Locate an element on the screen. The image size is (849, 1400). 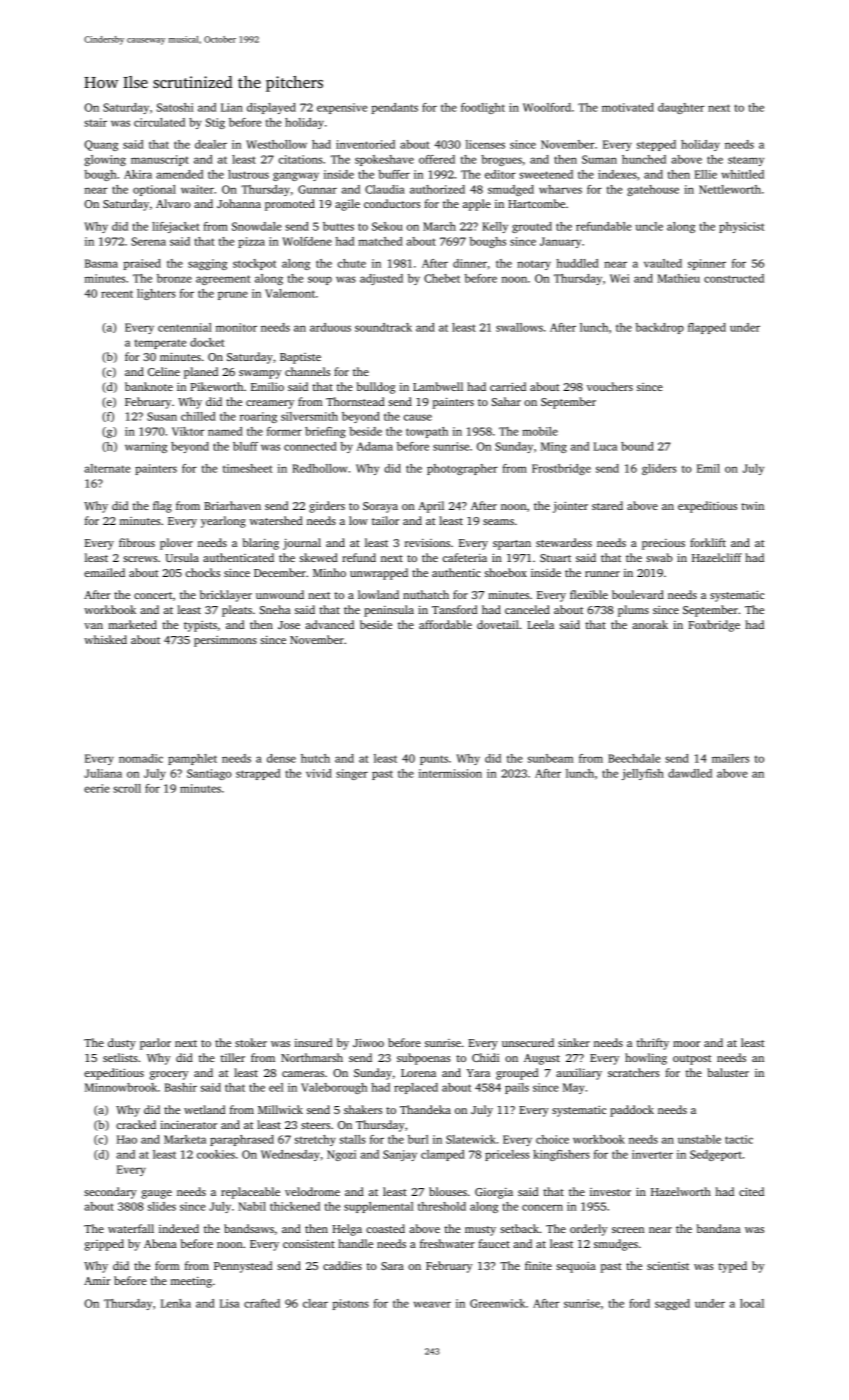
Lambwell is located at coordinates (438, 386).
